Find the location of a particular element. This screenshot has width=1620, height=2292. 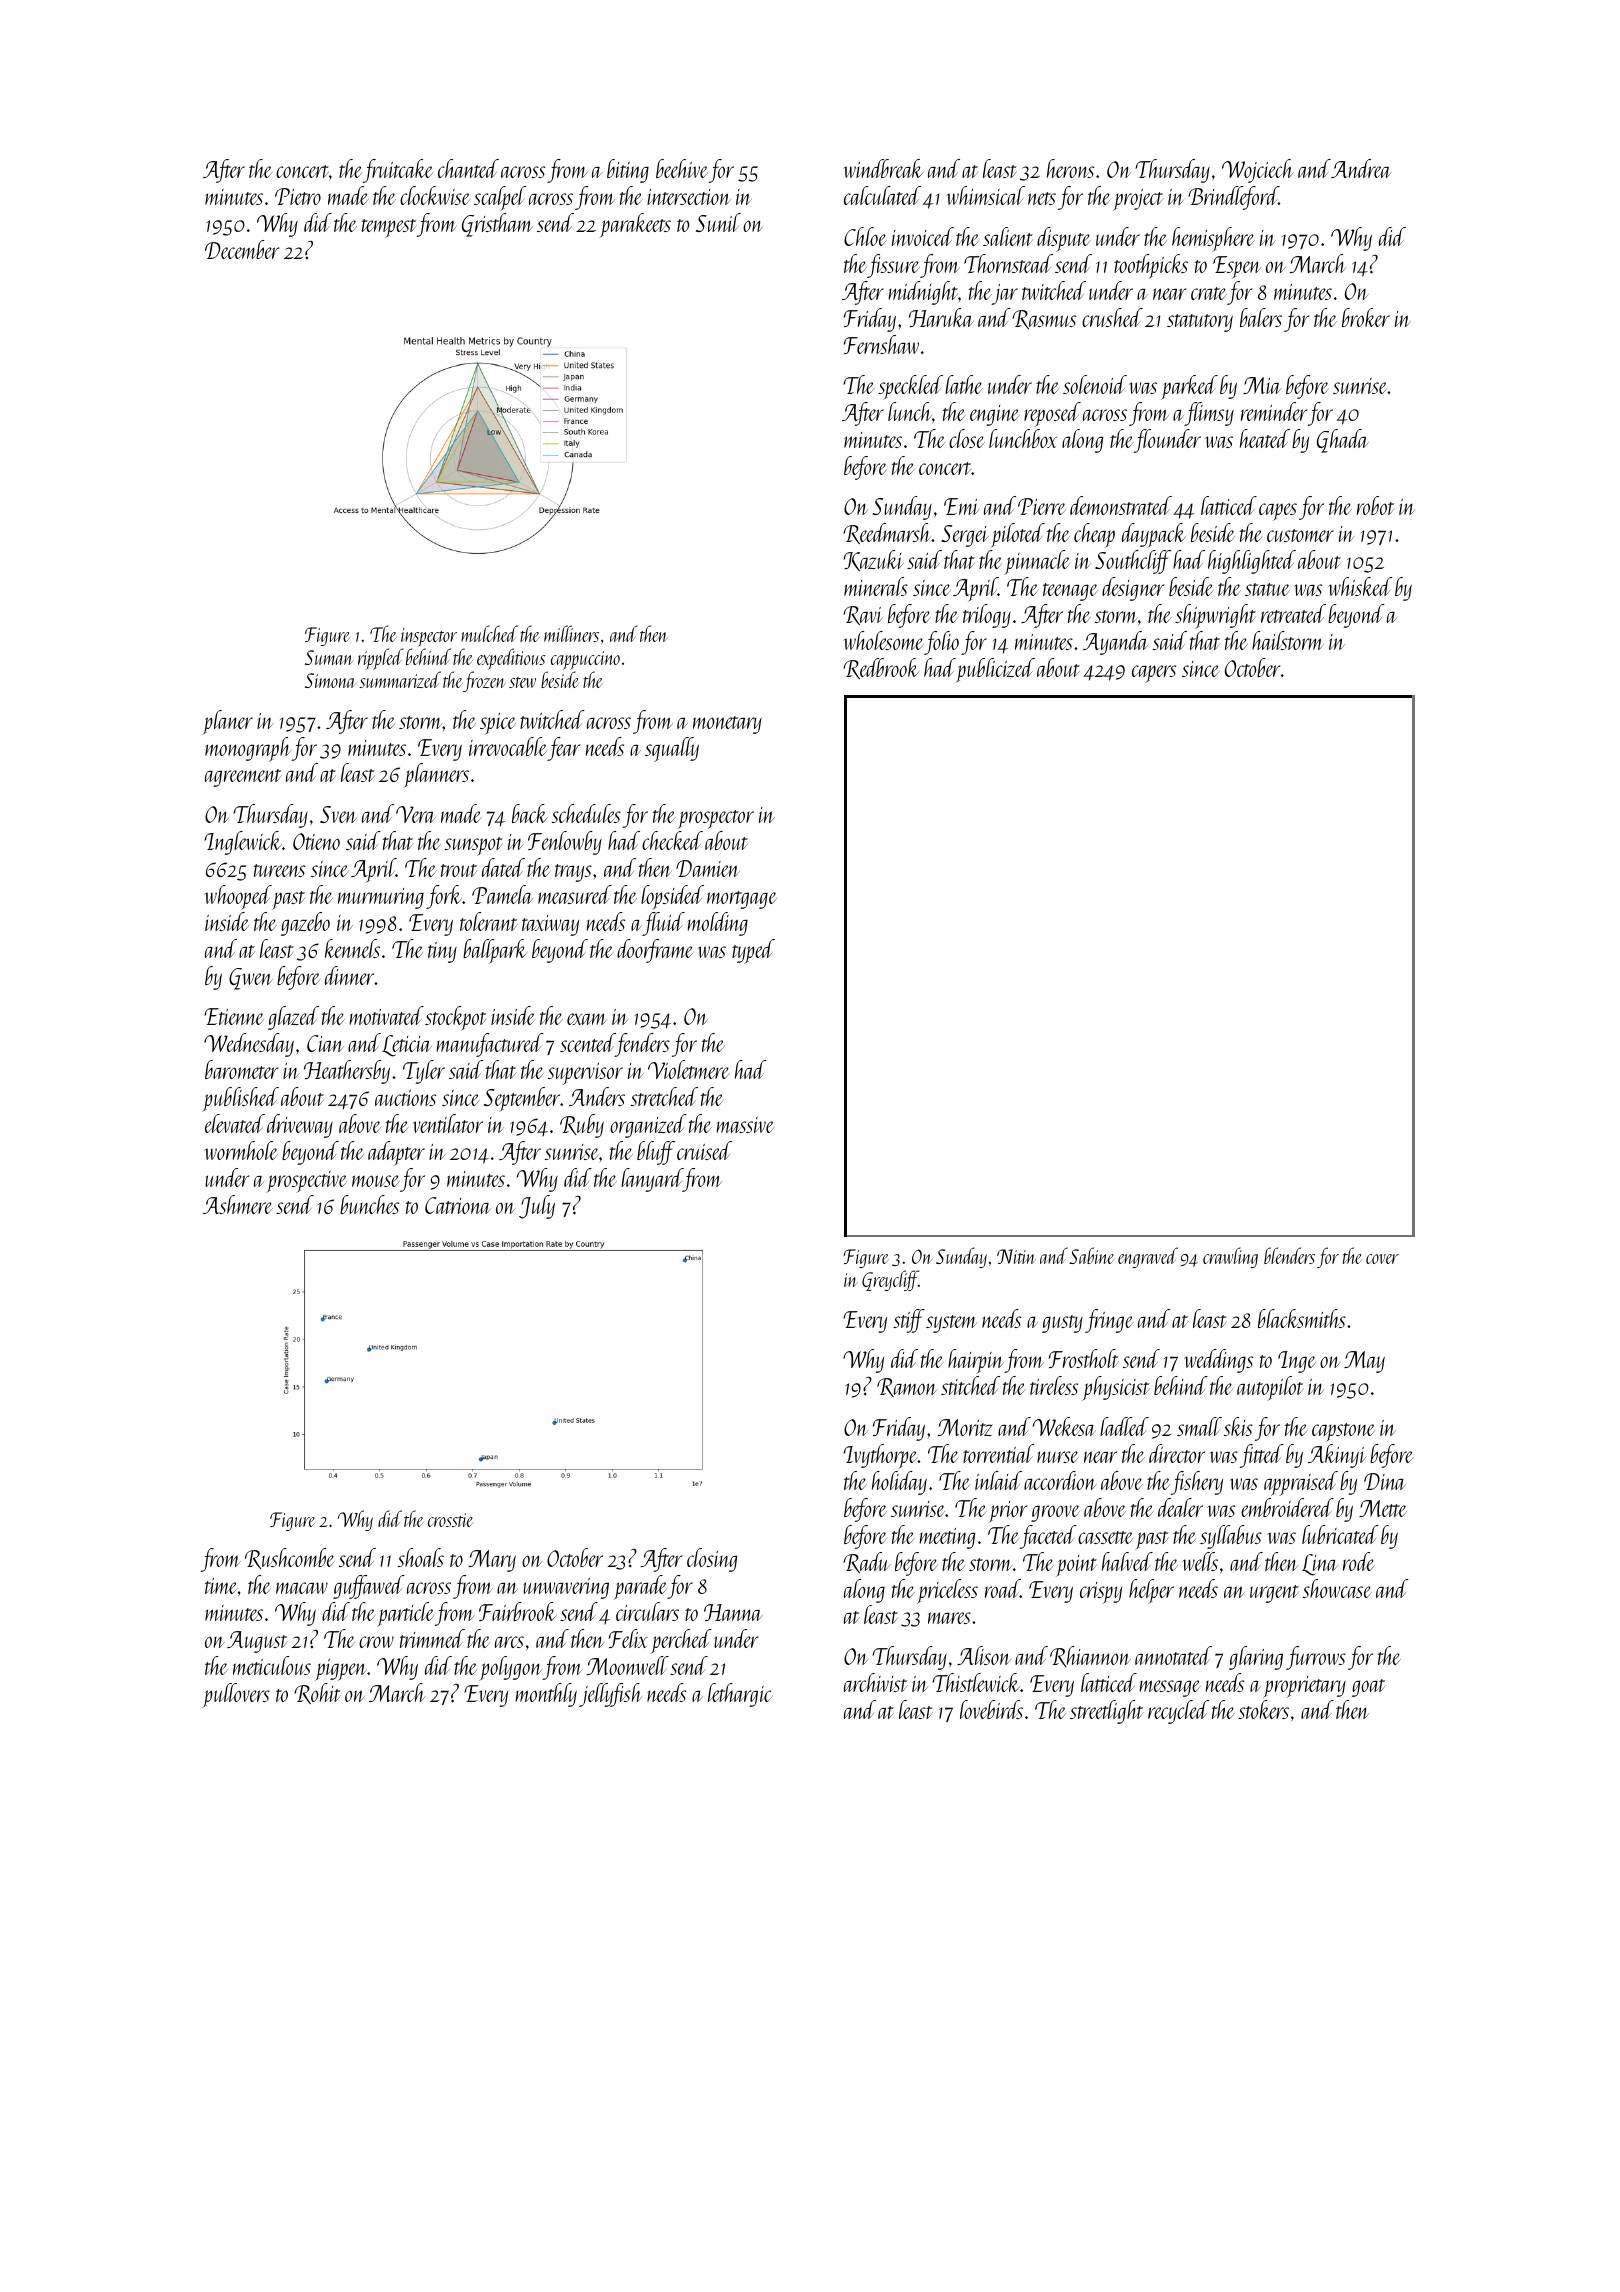

whooped is located at coordinates (238, 897).
